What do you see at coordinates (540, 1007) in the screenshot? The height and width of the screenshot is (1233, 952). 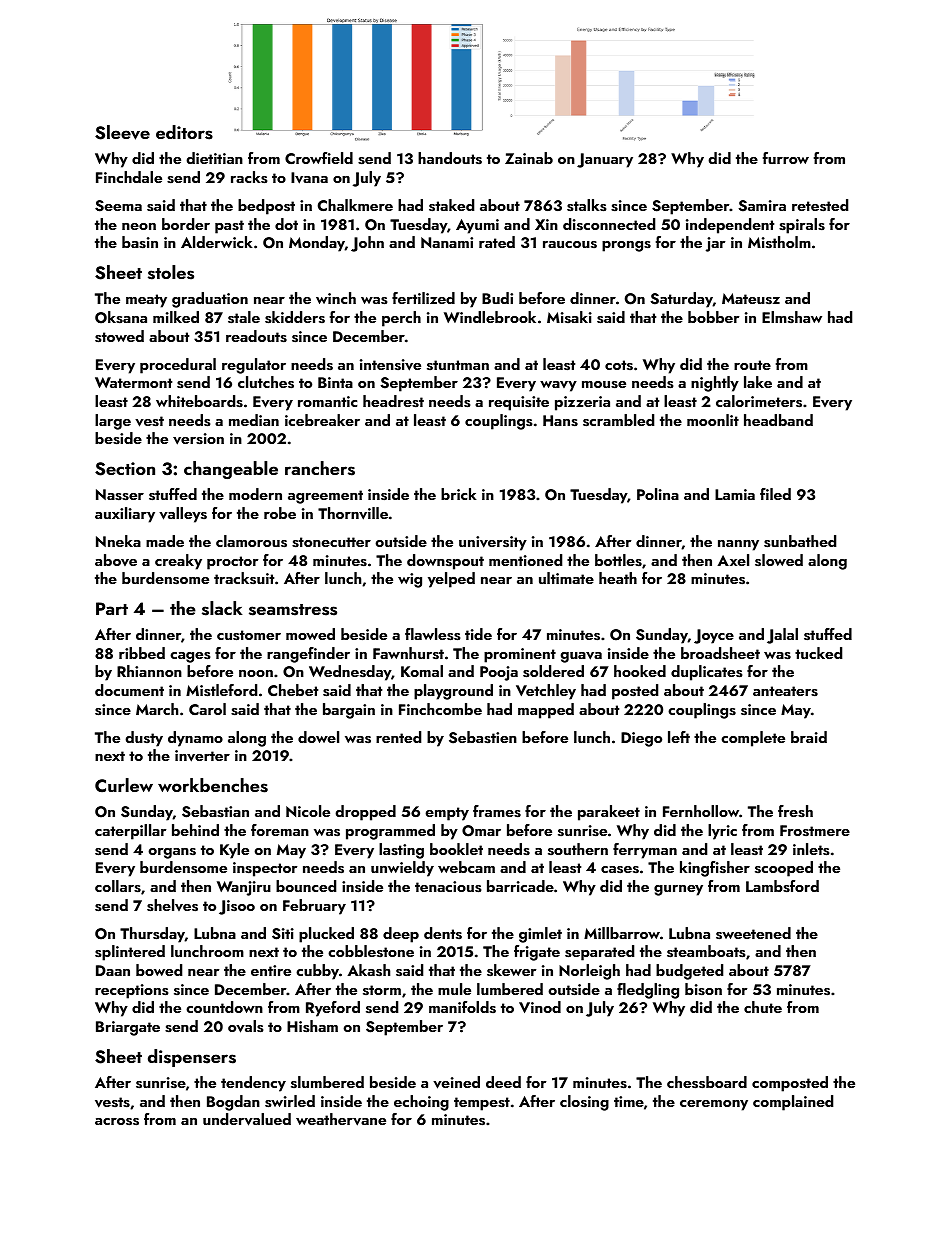 I see `Vinod` at bounding box center [540, 1007].
